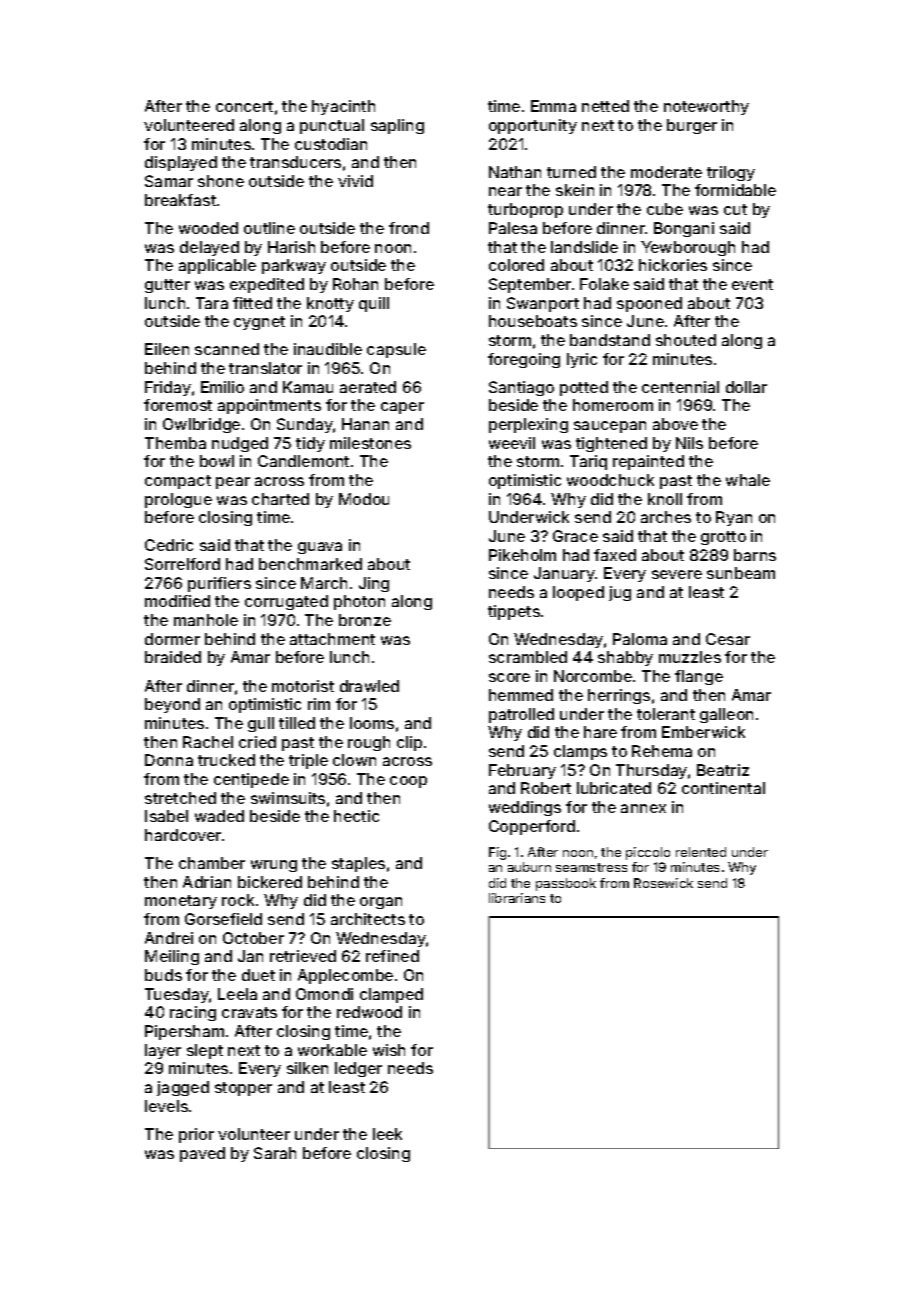 The width and height of the screenshot is (924, 1311). What do you see at coordinates (253, 938) in the screenshot?
I see `October` at bounding box center [253, 938].
